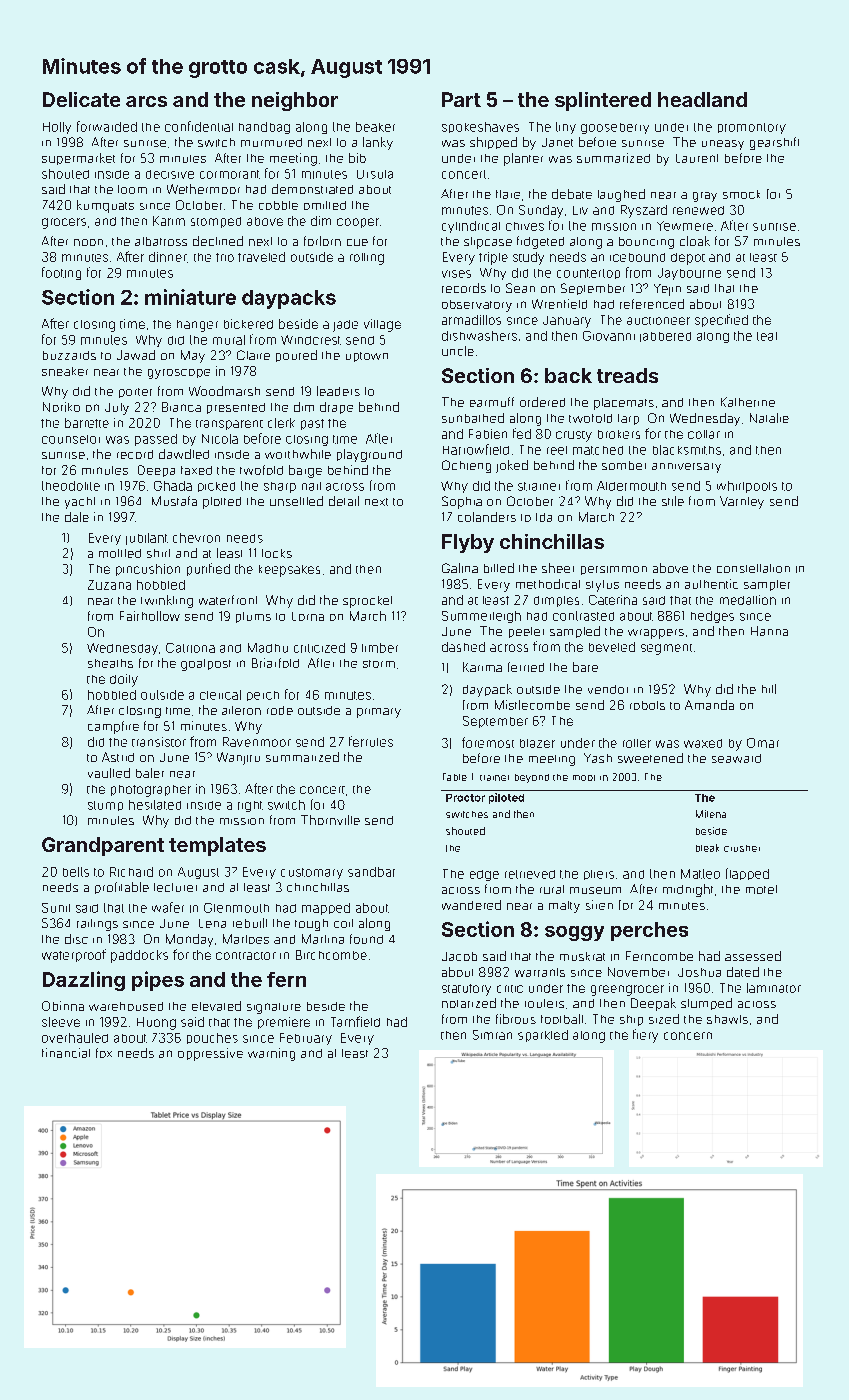 The height and width of the screenshot is (1400, 849). I want to click on persimmon, so click(614, 570).
